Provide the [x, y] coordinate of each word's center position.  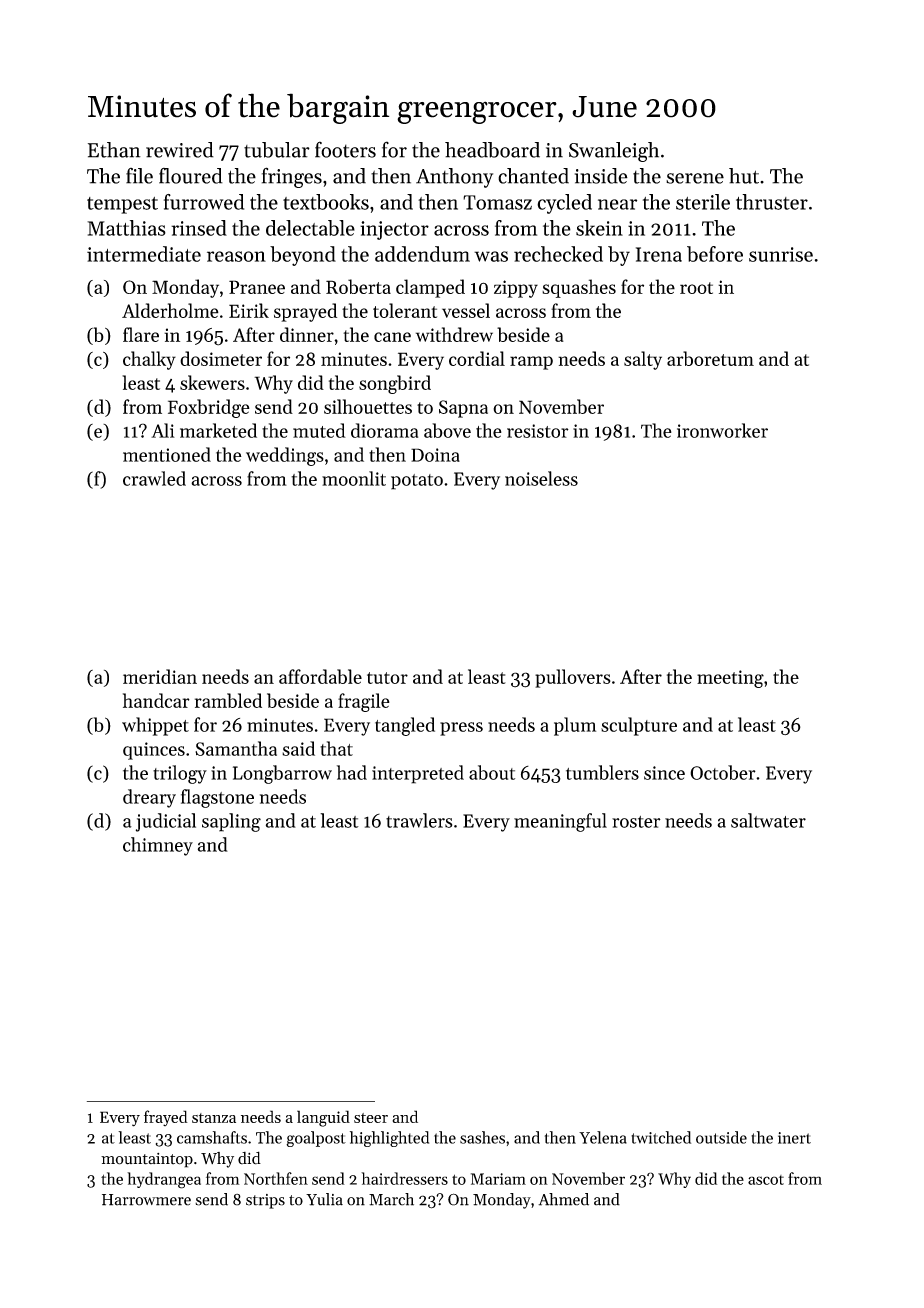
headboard [492, 150]
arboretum [710, 358]
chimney [158, 846]
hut [744, 176]
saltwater [768, 820]
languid [323, 1118]
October [723, 772]
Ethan [114, 150]
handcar [156, 700]
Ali [163, 430]
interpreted [418, 774]
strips [265, 1201]
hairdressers [404, 1178]
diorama [384, 430]
